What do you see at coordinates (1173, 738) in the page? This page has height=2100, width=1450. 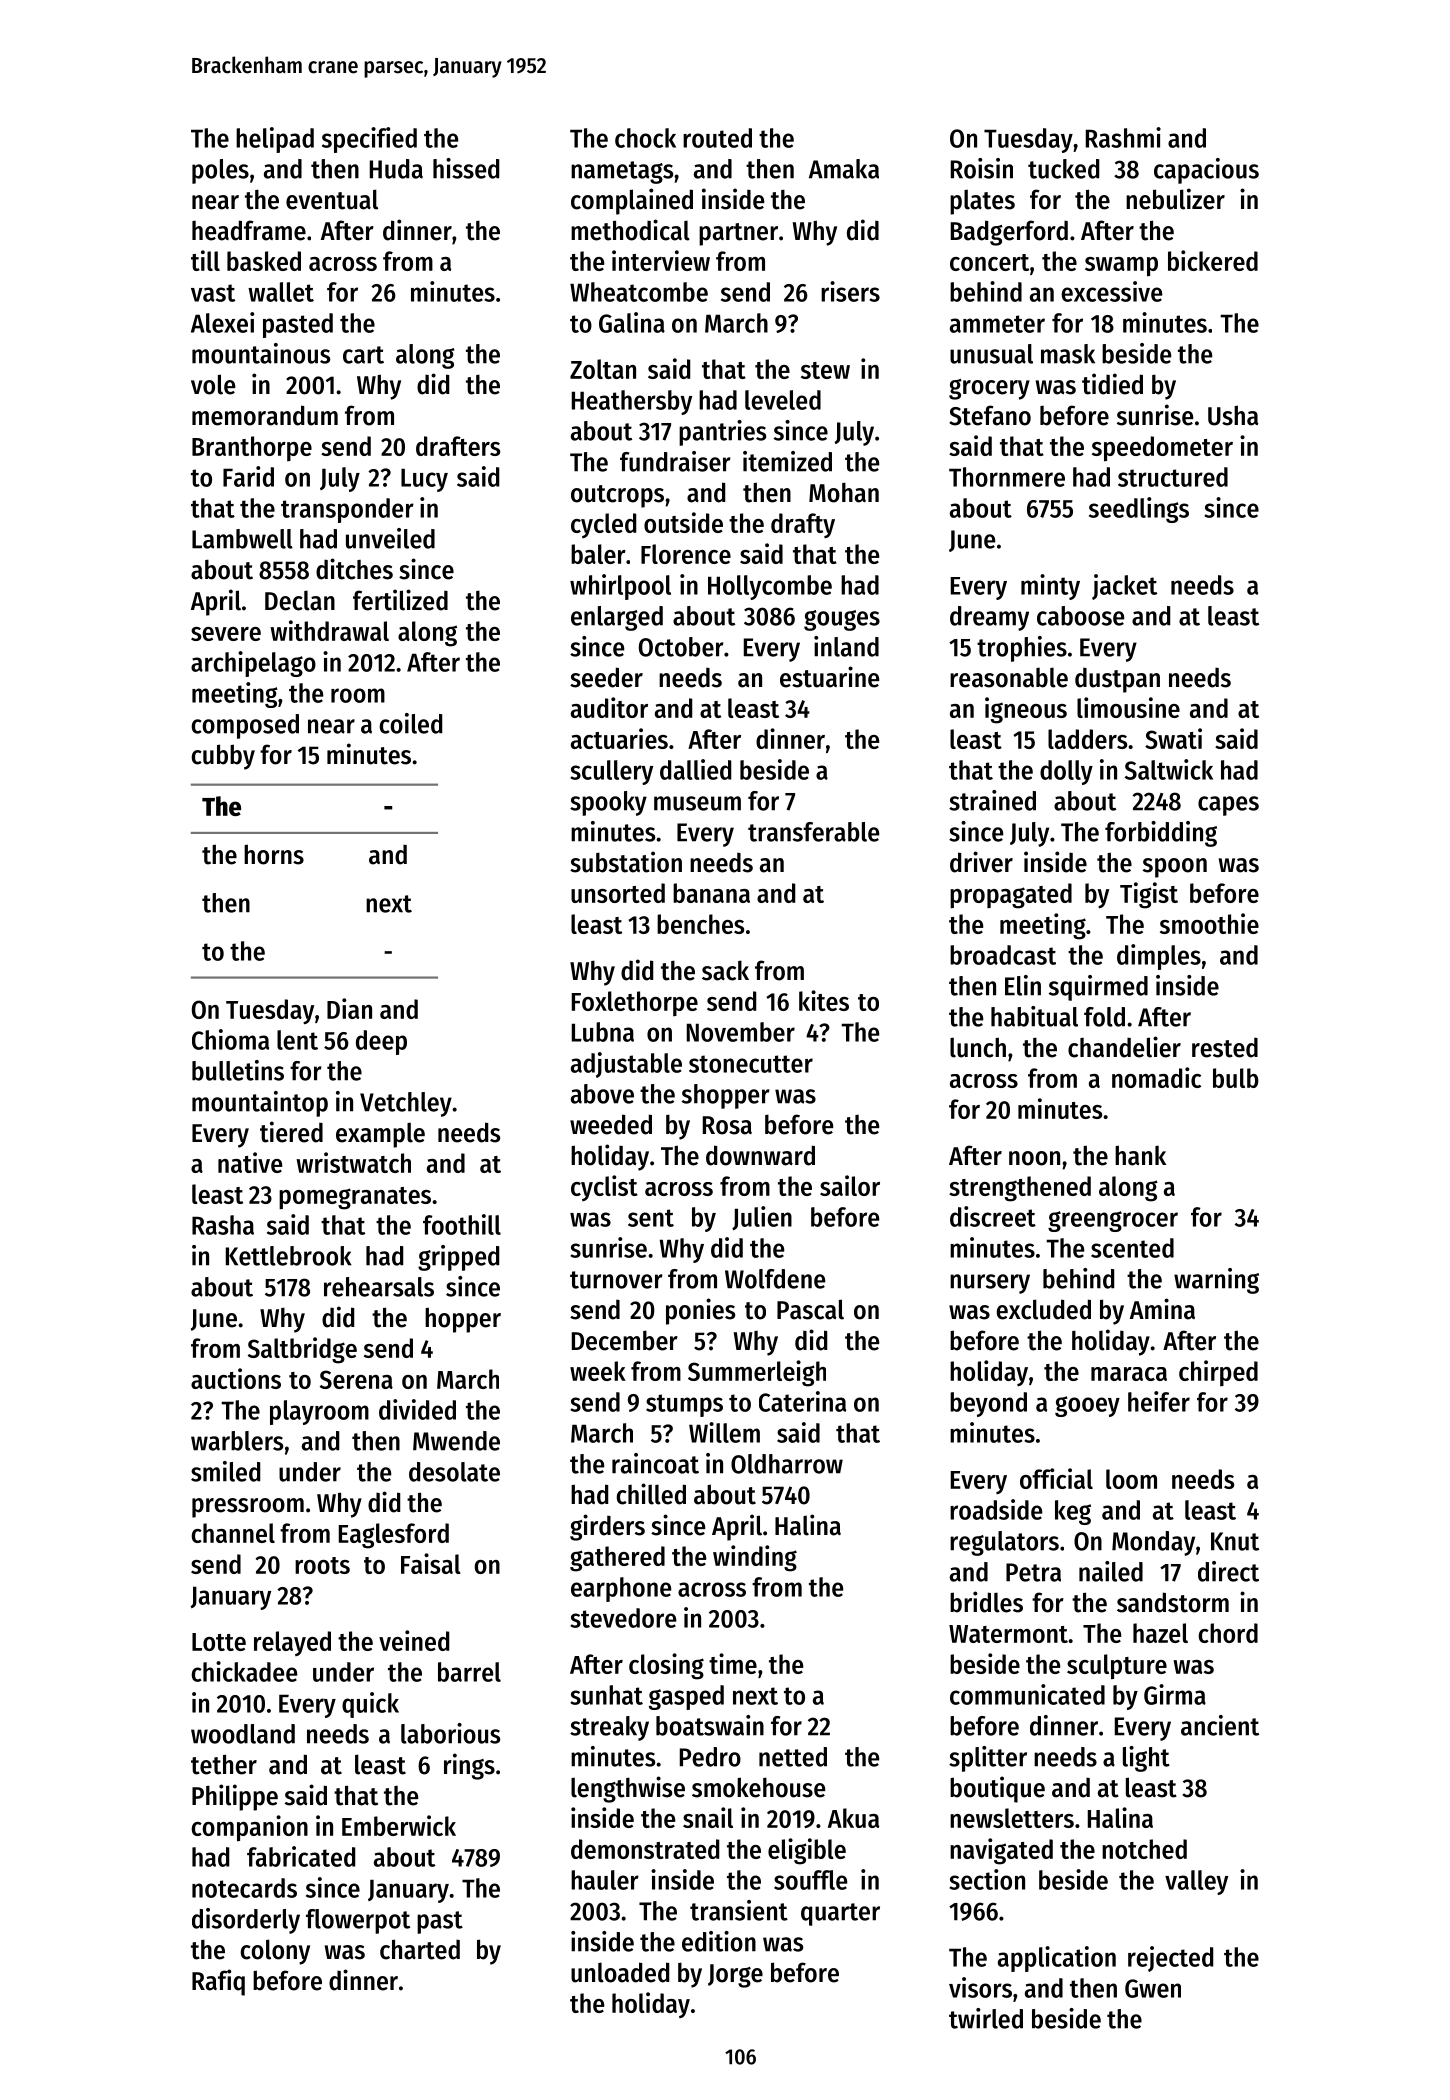 I see `Swati` at bounding box center [1173, 738].
